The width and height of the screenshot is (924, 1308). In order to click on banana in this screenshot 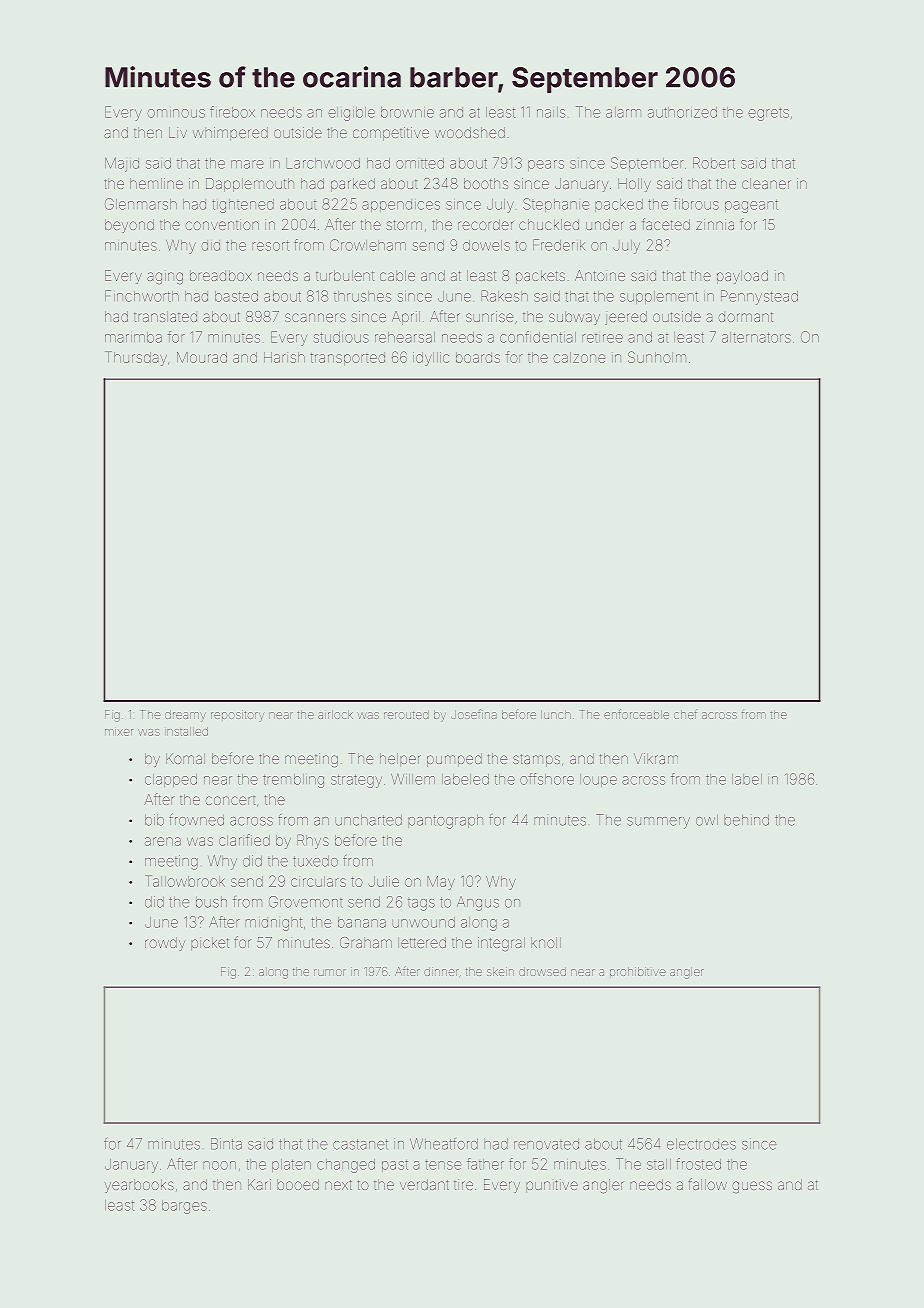, I will do `click(362, 922)`.
